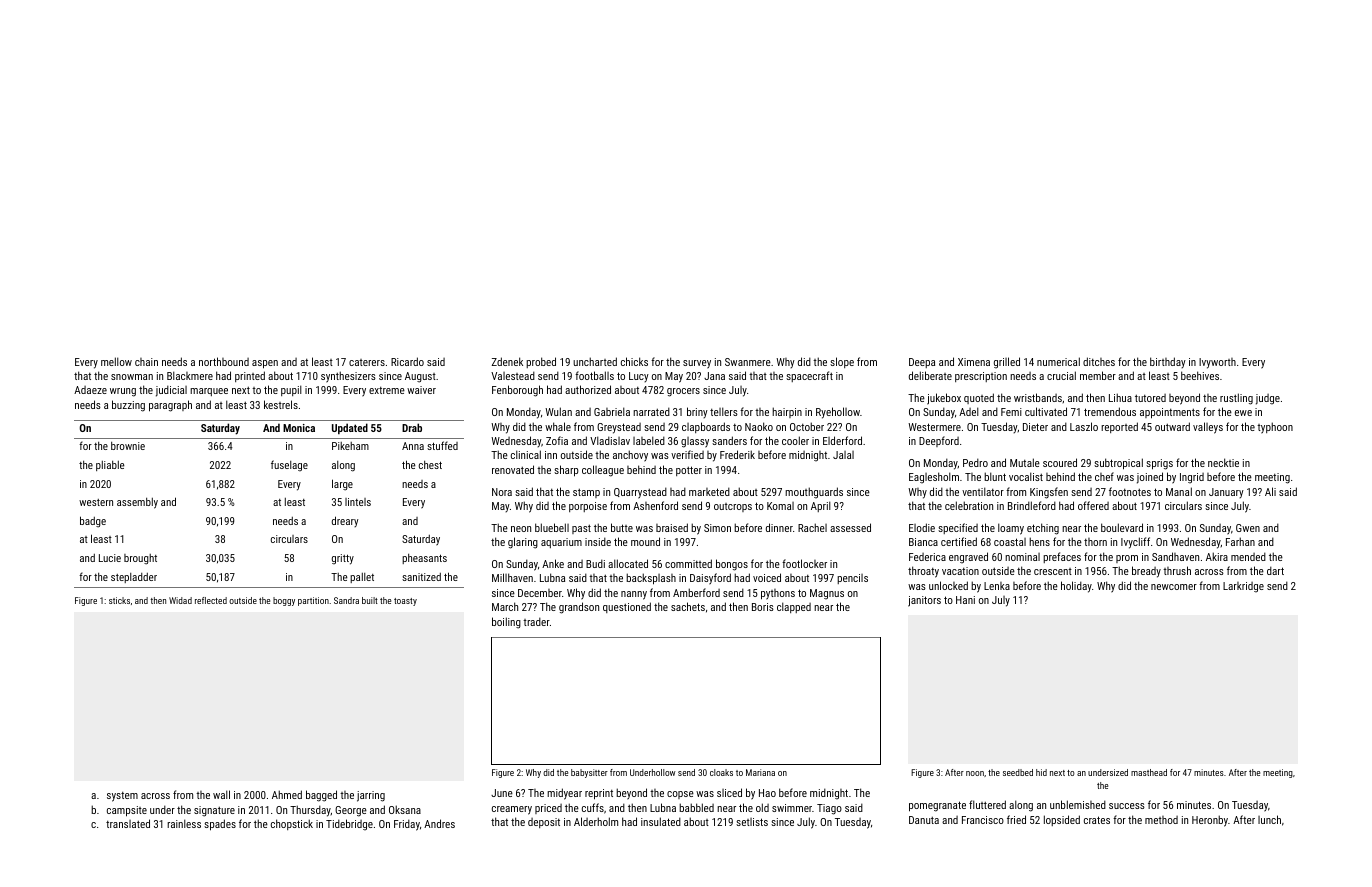 Image resolution: width=1372 pixels, height=887 pixels. I want to click on ventilator, so click(983, 491).
